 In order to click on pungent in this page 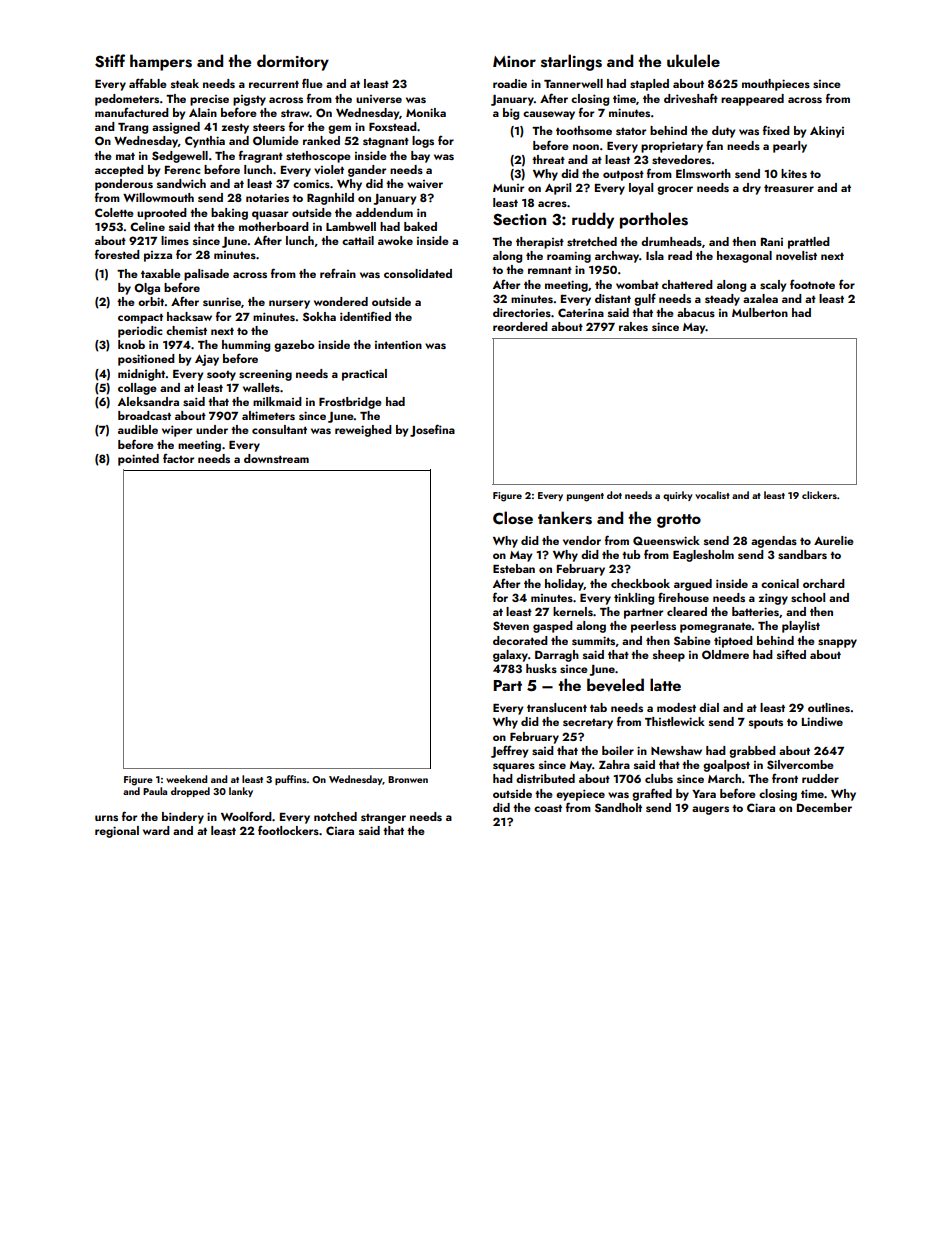, I will do `click(585, 497)`.
